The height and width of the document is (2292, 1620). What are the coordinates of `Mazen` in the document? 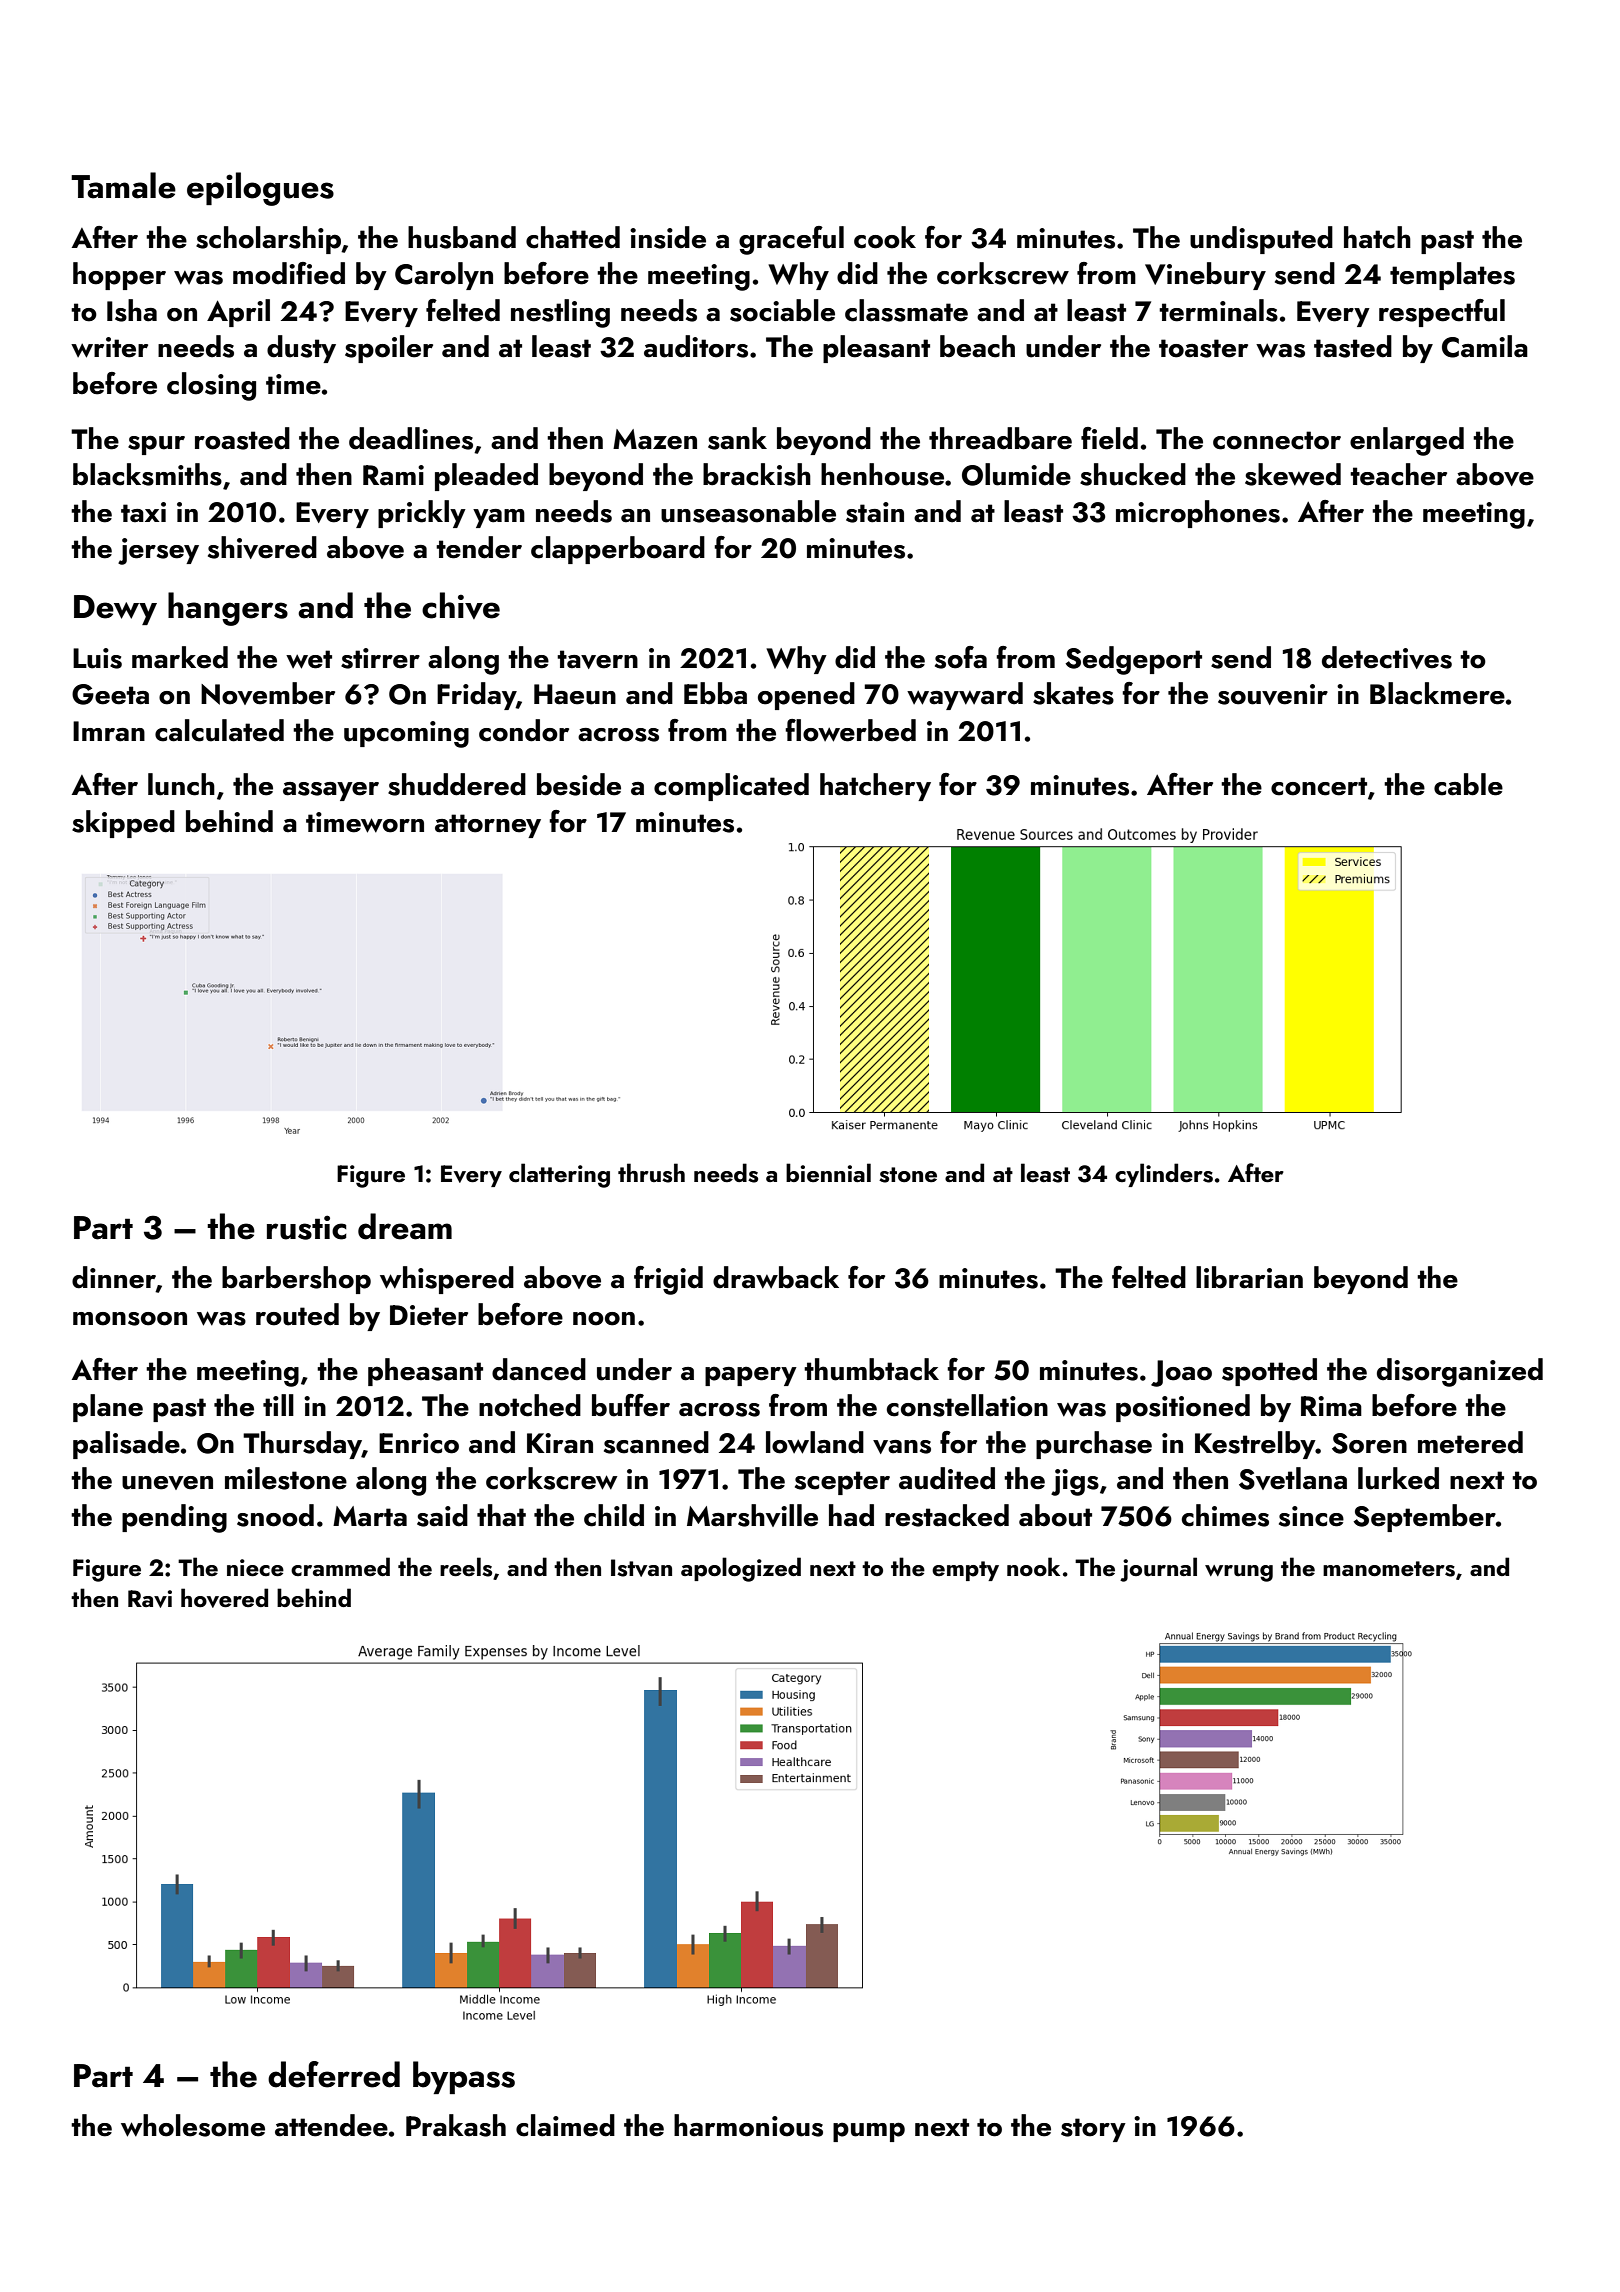 It's located at (655, 439).
